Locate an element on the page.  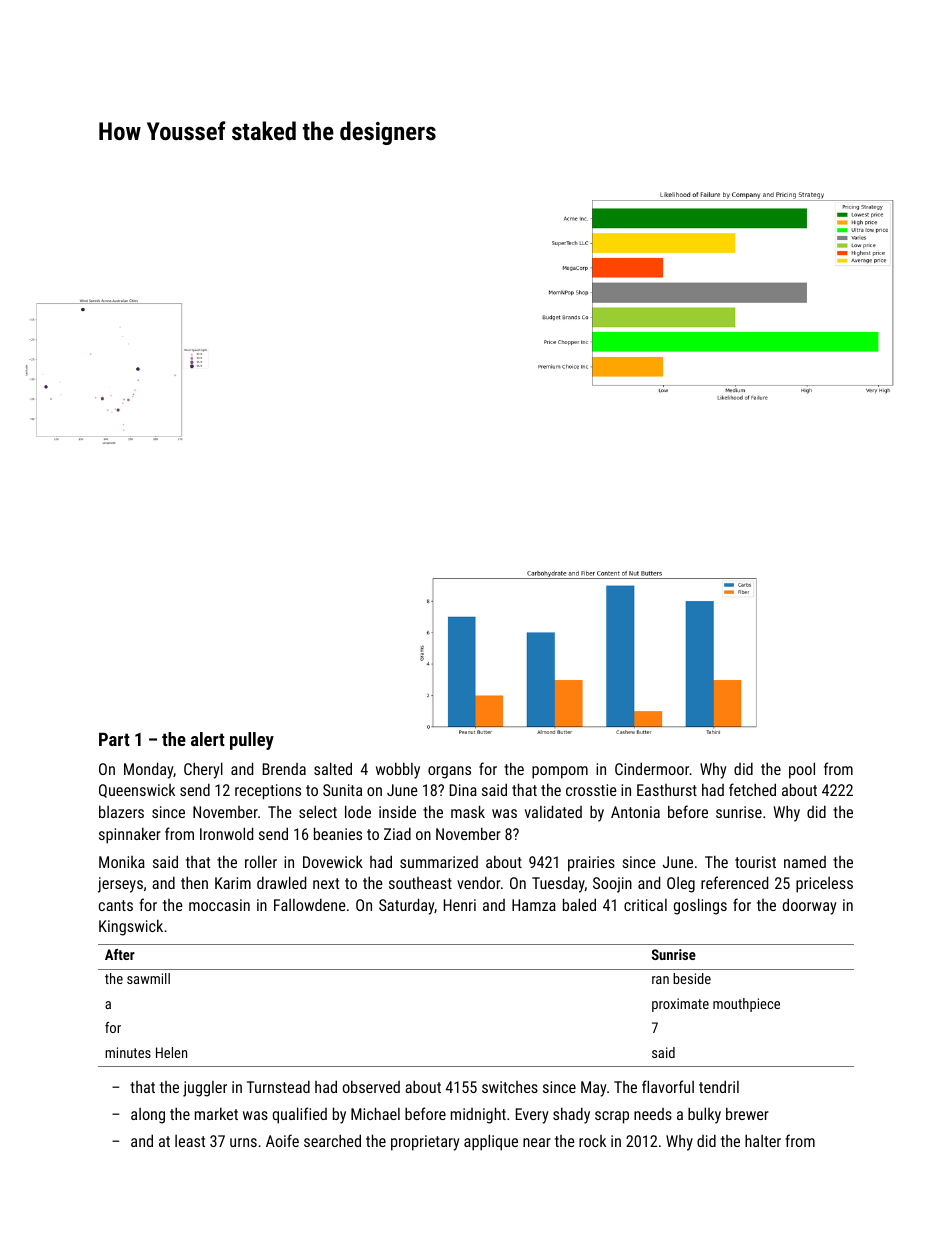
summarized is located at coordinates (439, 862).
